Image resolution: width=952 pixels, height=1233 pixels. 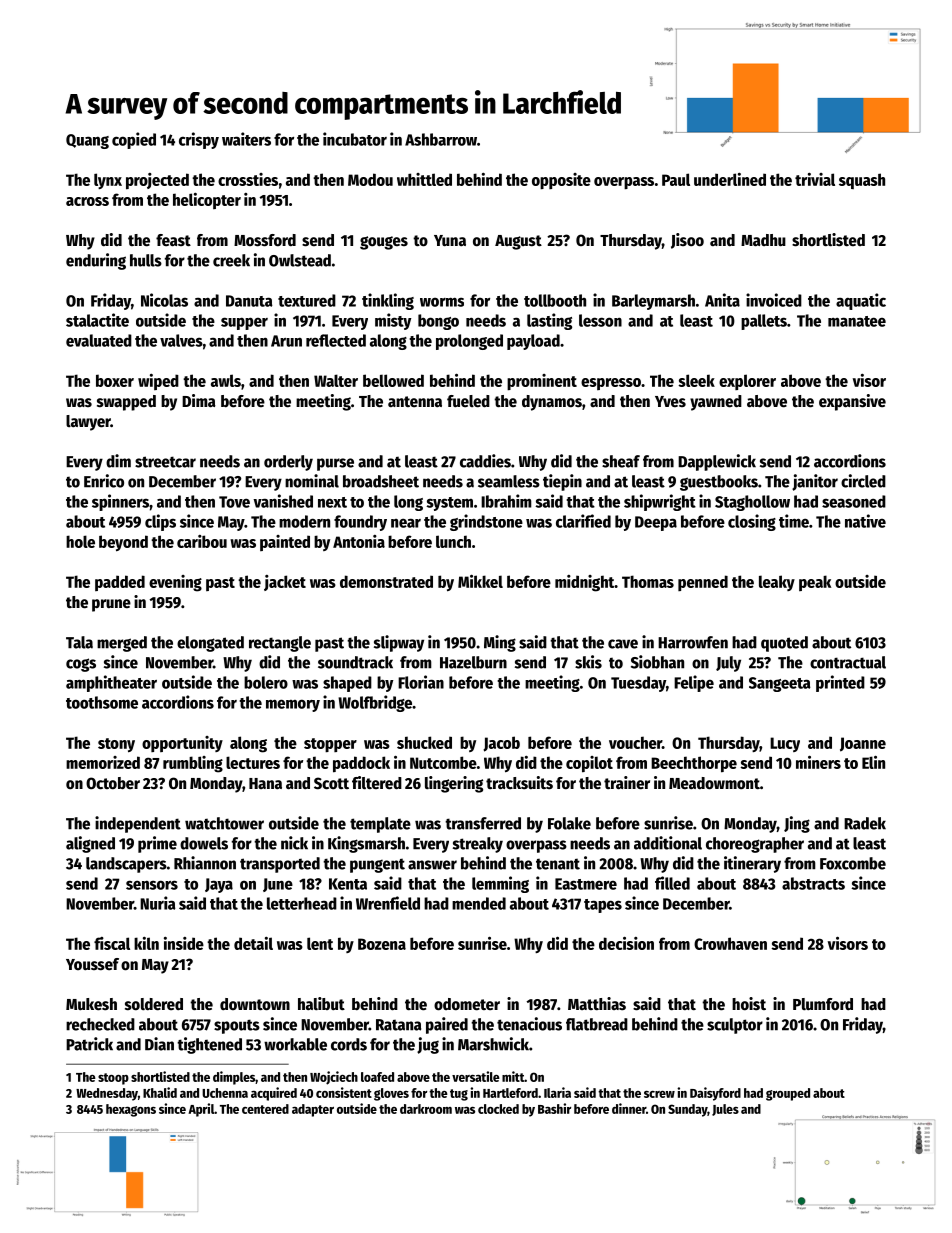 What do you see at coordinates (486, 522) in the screenshot?
I see `grindstone` at bounding box center [486, 522].
